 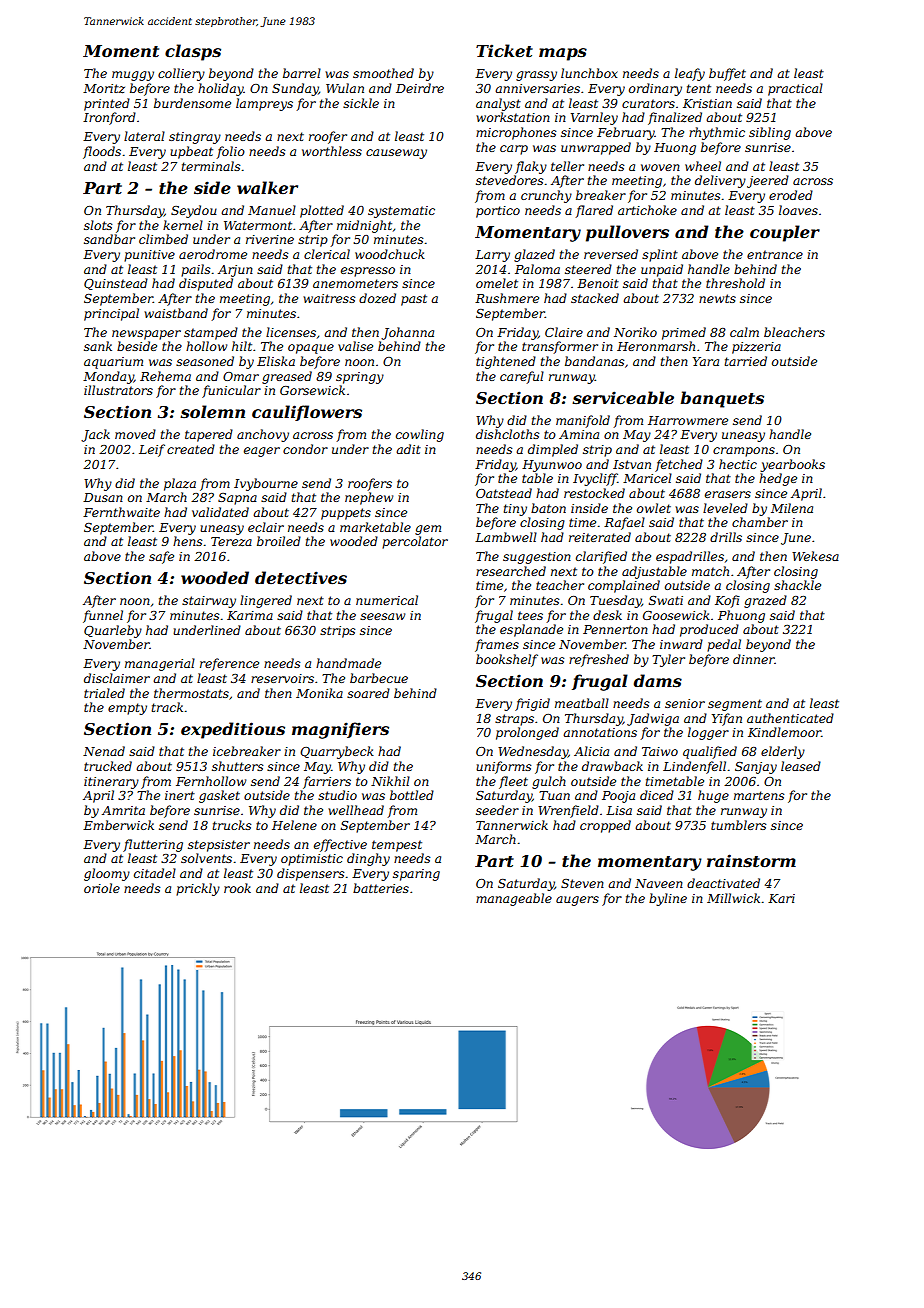 I want to click on Ticket, so click(x=504, y=50).
